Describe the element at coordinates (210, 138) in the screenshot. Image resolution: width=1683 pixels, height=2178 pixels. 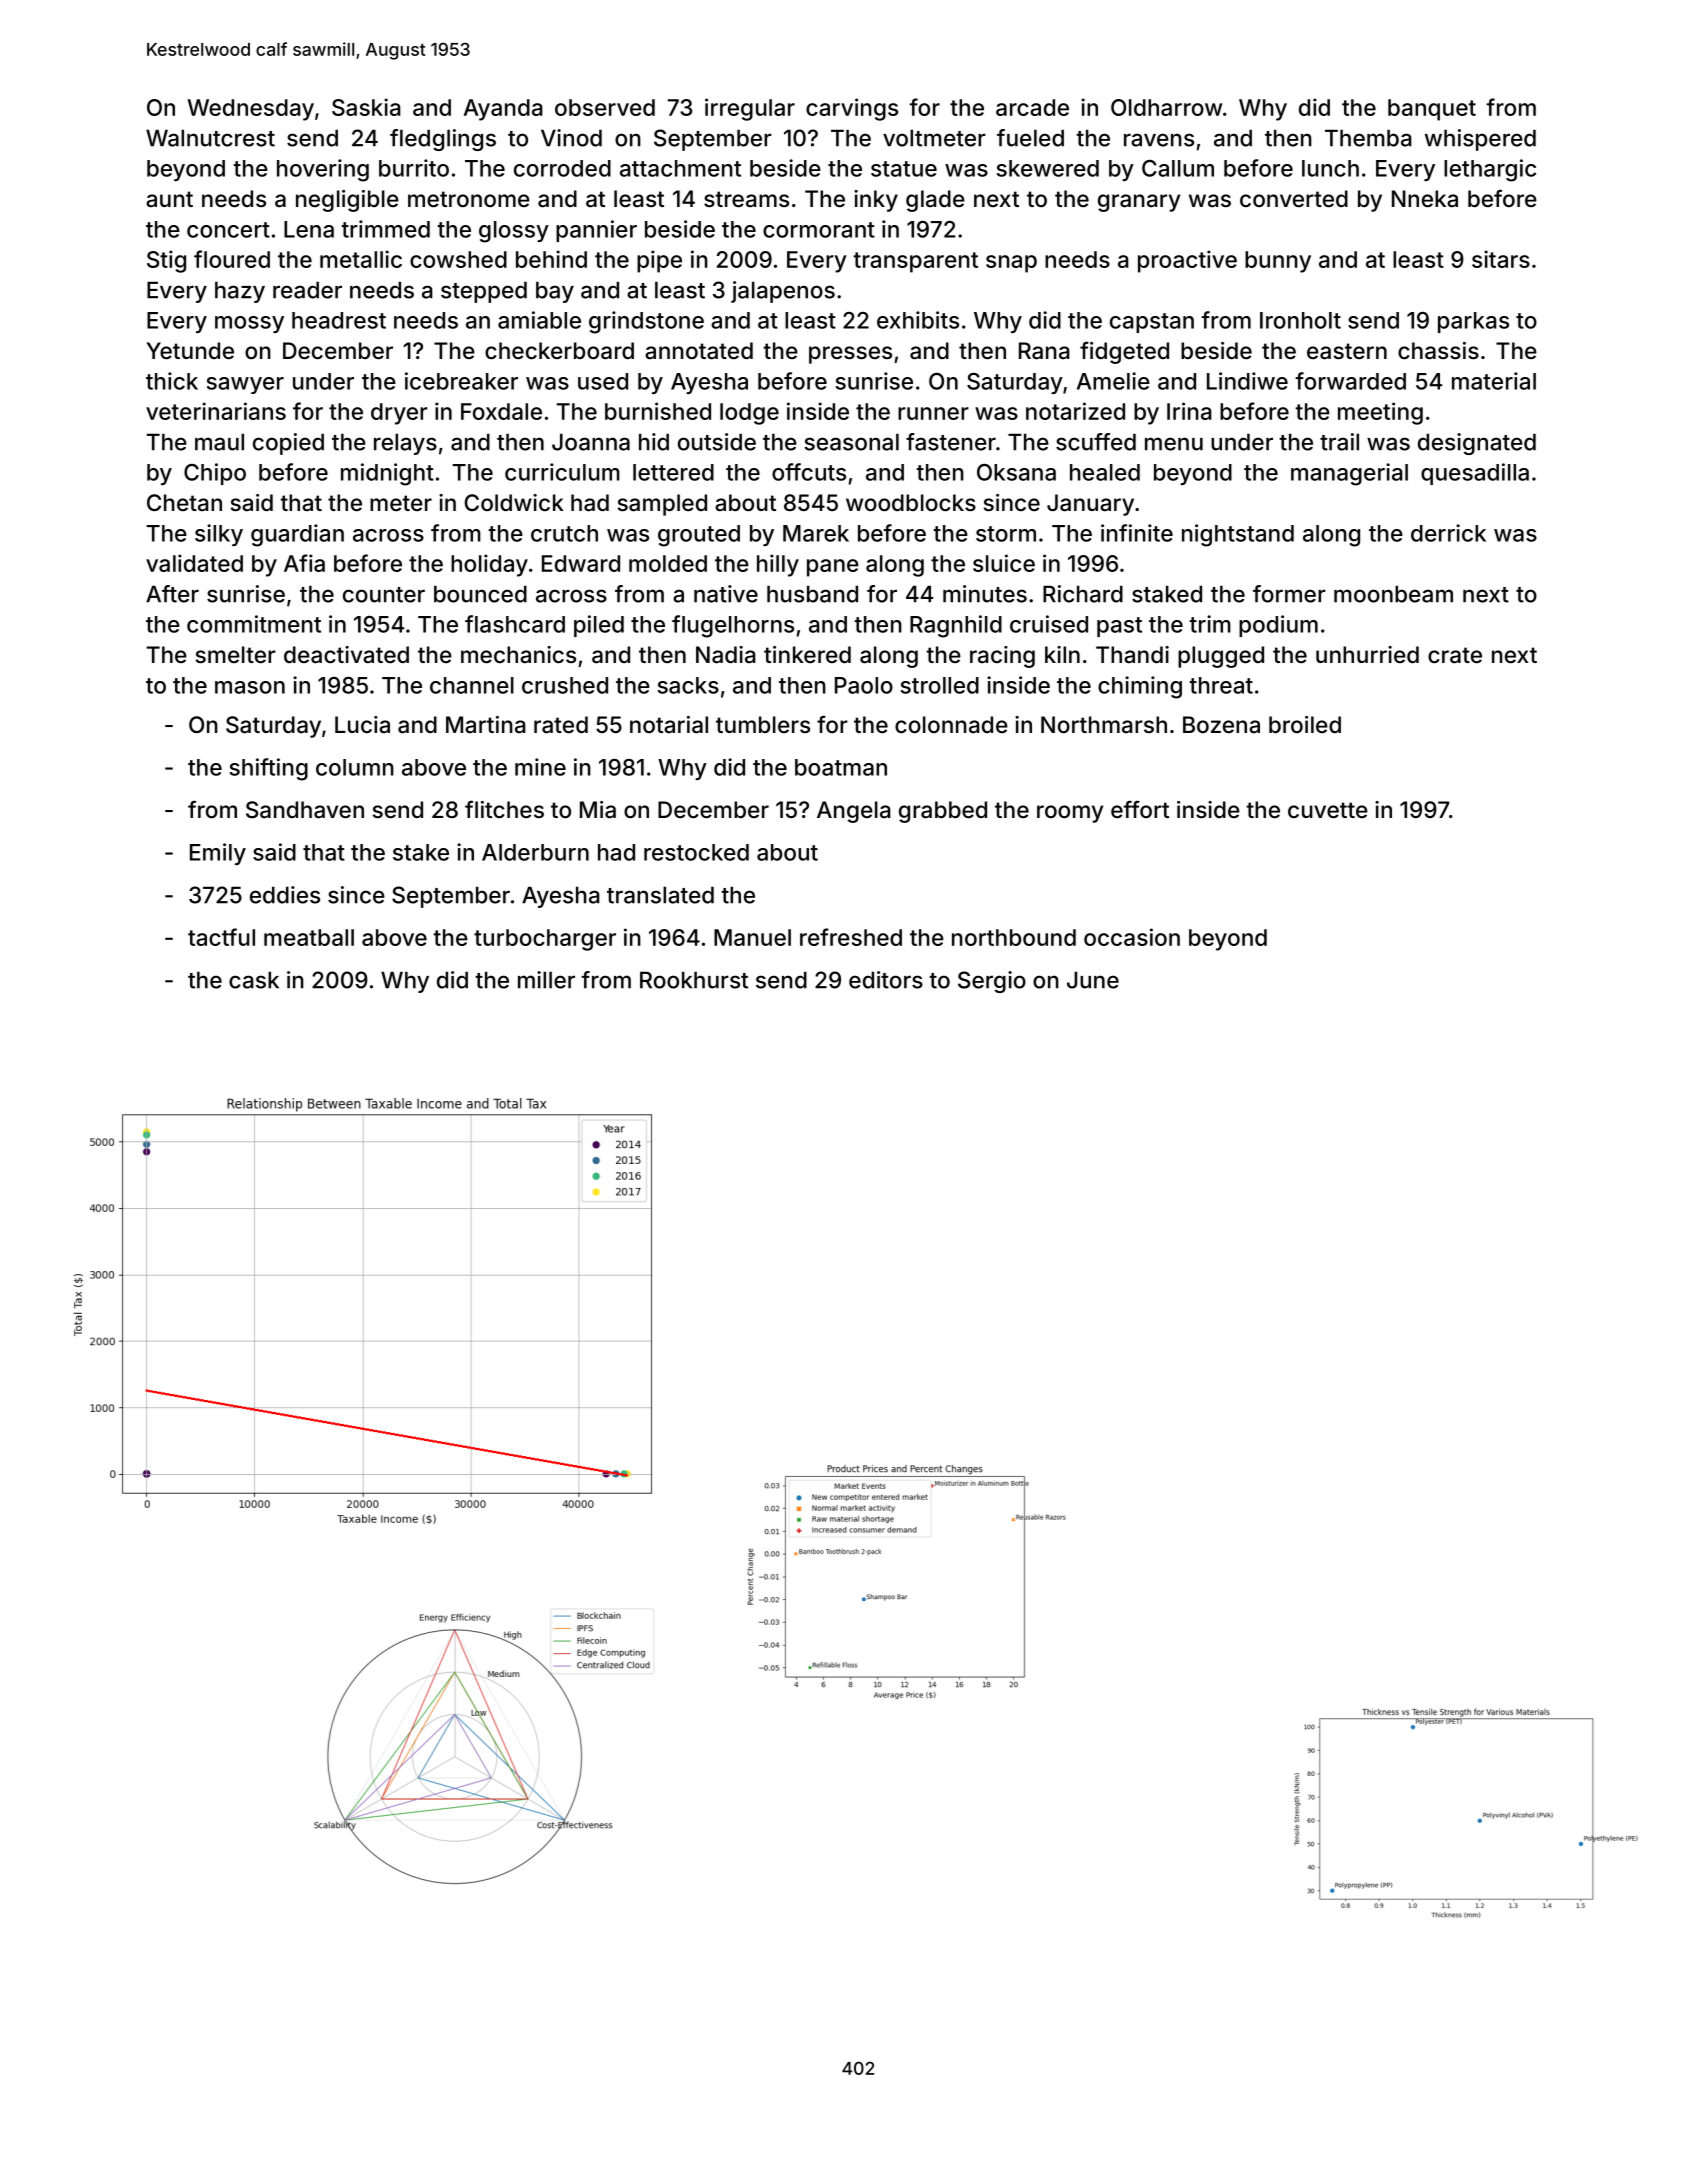
I see `Walnutcrest` at that location.
